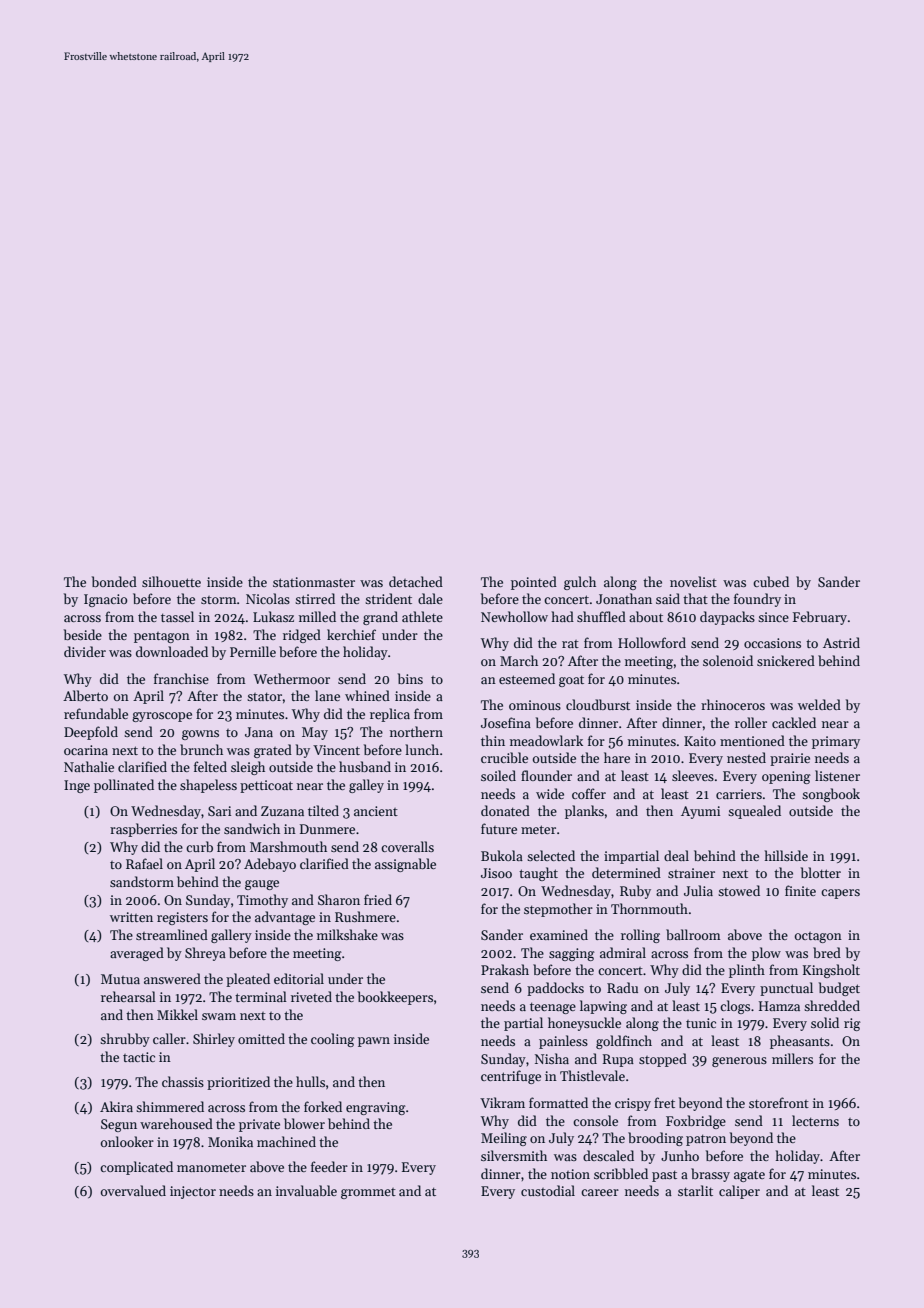  I want to click on Kingsholt, so click(831, 971).
